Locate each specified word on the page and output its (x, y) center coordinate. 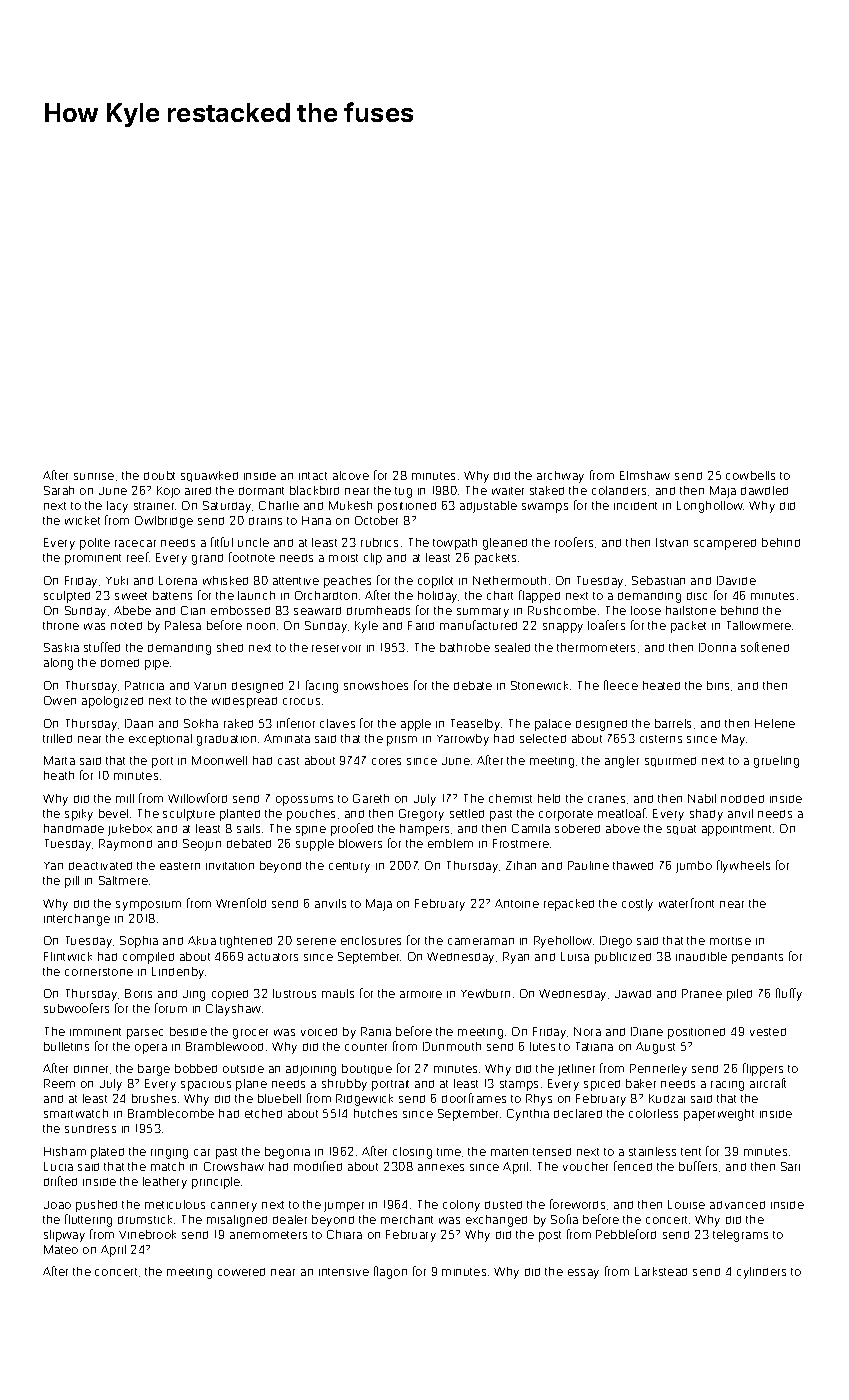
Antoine (517, 903)
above (623, 828)
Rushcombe (562, 610)
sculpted (67, 597)
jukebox (130, 830)
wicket (82, 520)
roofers (574, 542)
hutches (375, 1113)
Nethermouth (509, 580)
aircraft (768, 1083)
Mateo (61, 1249)
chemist (510, 798)
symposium (148, 906)
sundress (90, 1129)
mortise (730, 941)
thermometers (596, 647)
